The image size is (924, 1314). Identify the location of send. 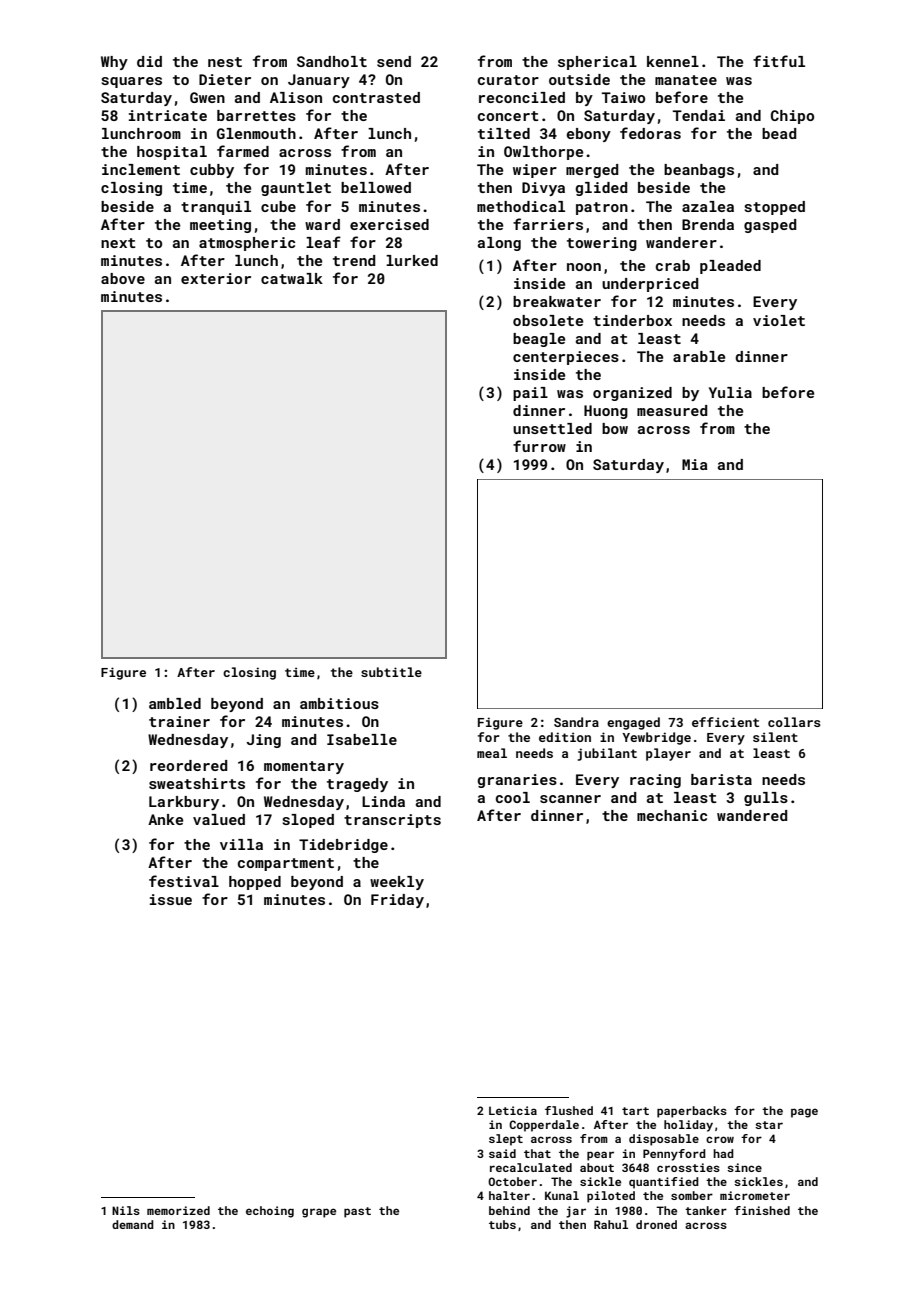
(394, 61).
